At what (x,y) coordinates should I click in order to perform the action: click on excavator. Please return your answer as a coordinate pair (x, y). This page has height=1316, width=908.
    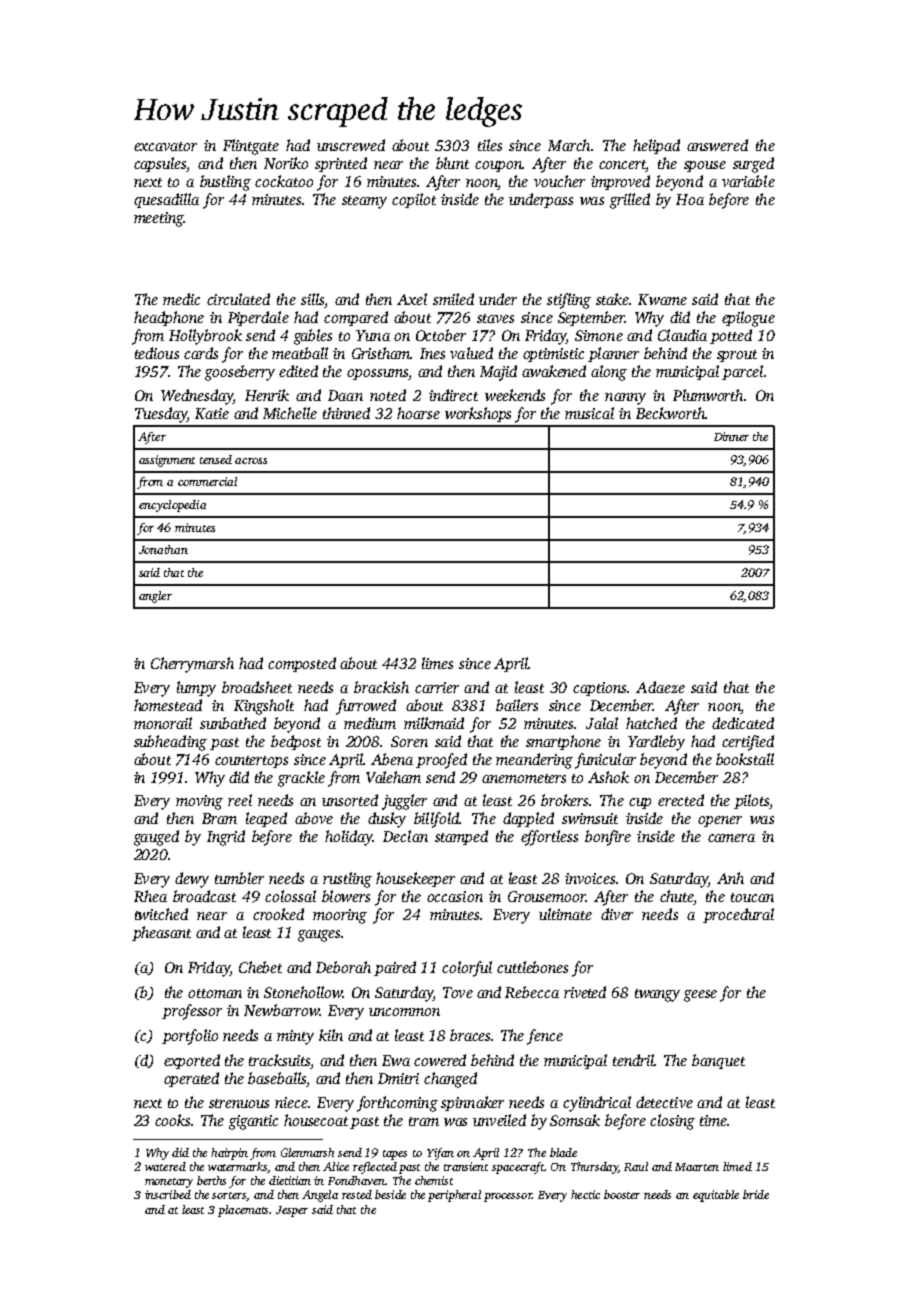
    Looking at the image, I should click on (165, 146).
